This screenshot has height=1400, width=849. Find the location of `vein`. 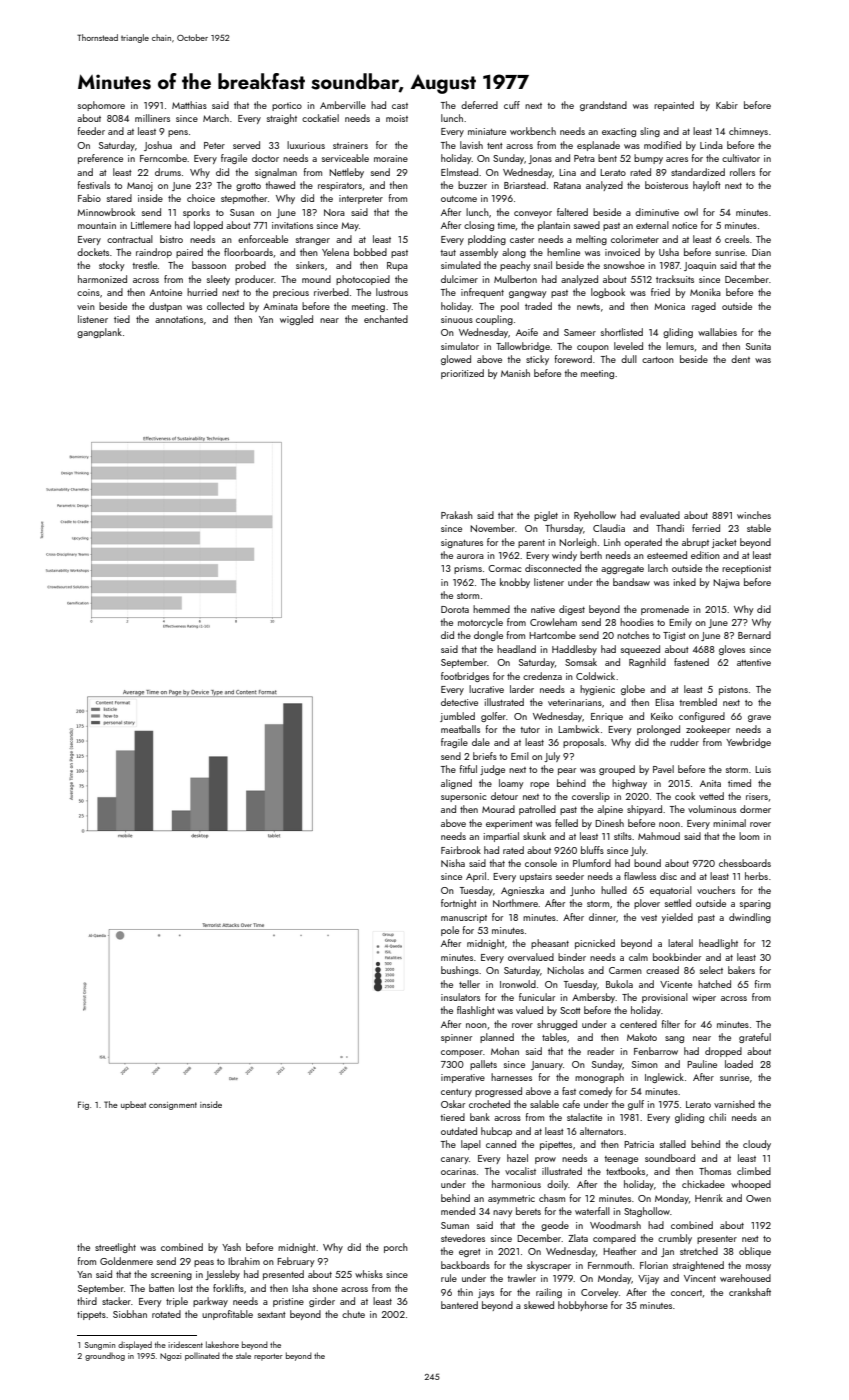

vein is located at coordinates (86, 306).
